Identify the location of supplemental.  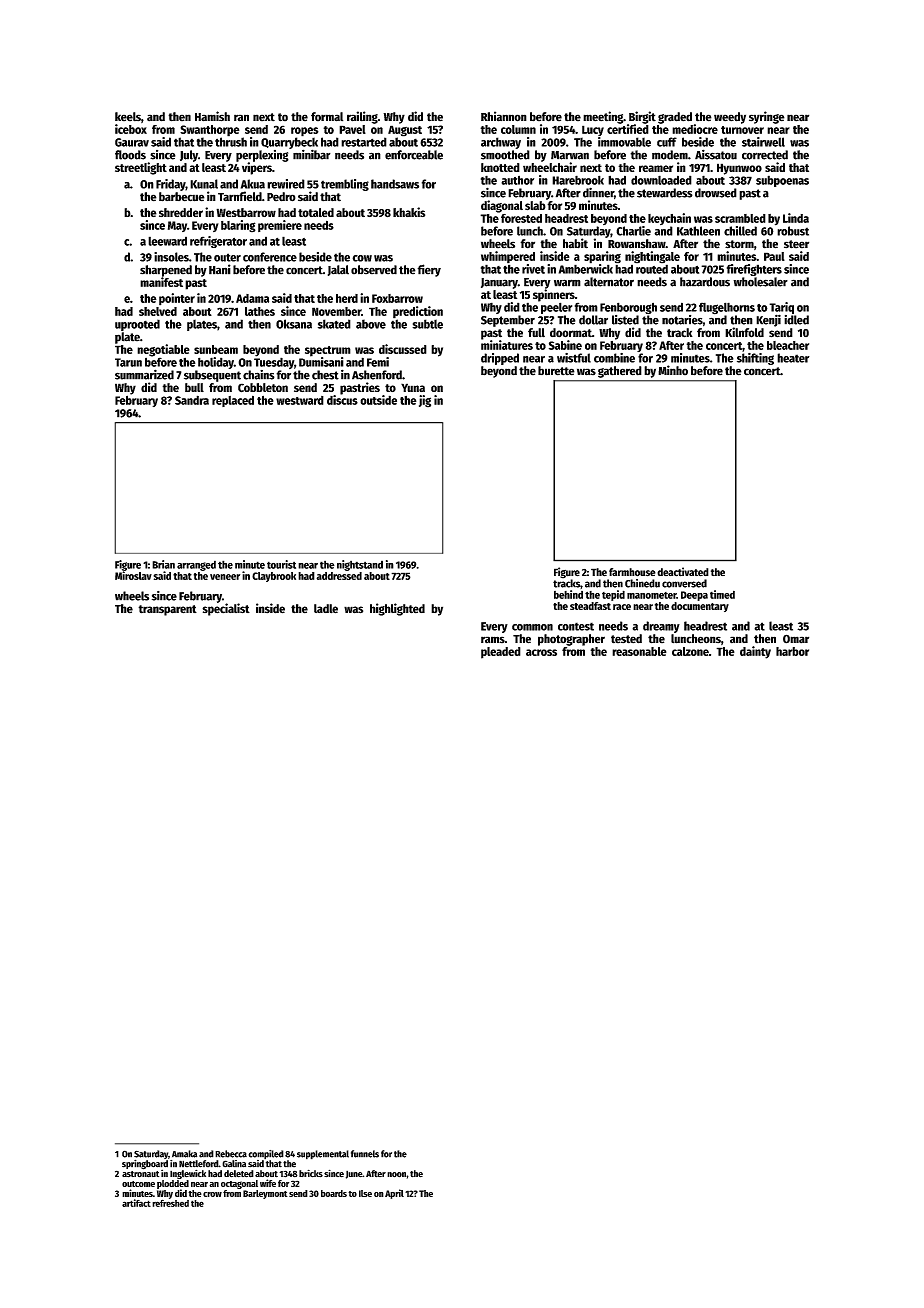
(323, 1155).
